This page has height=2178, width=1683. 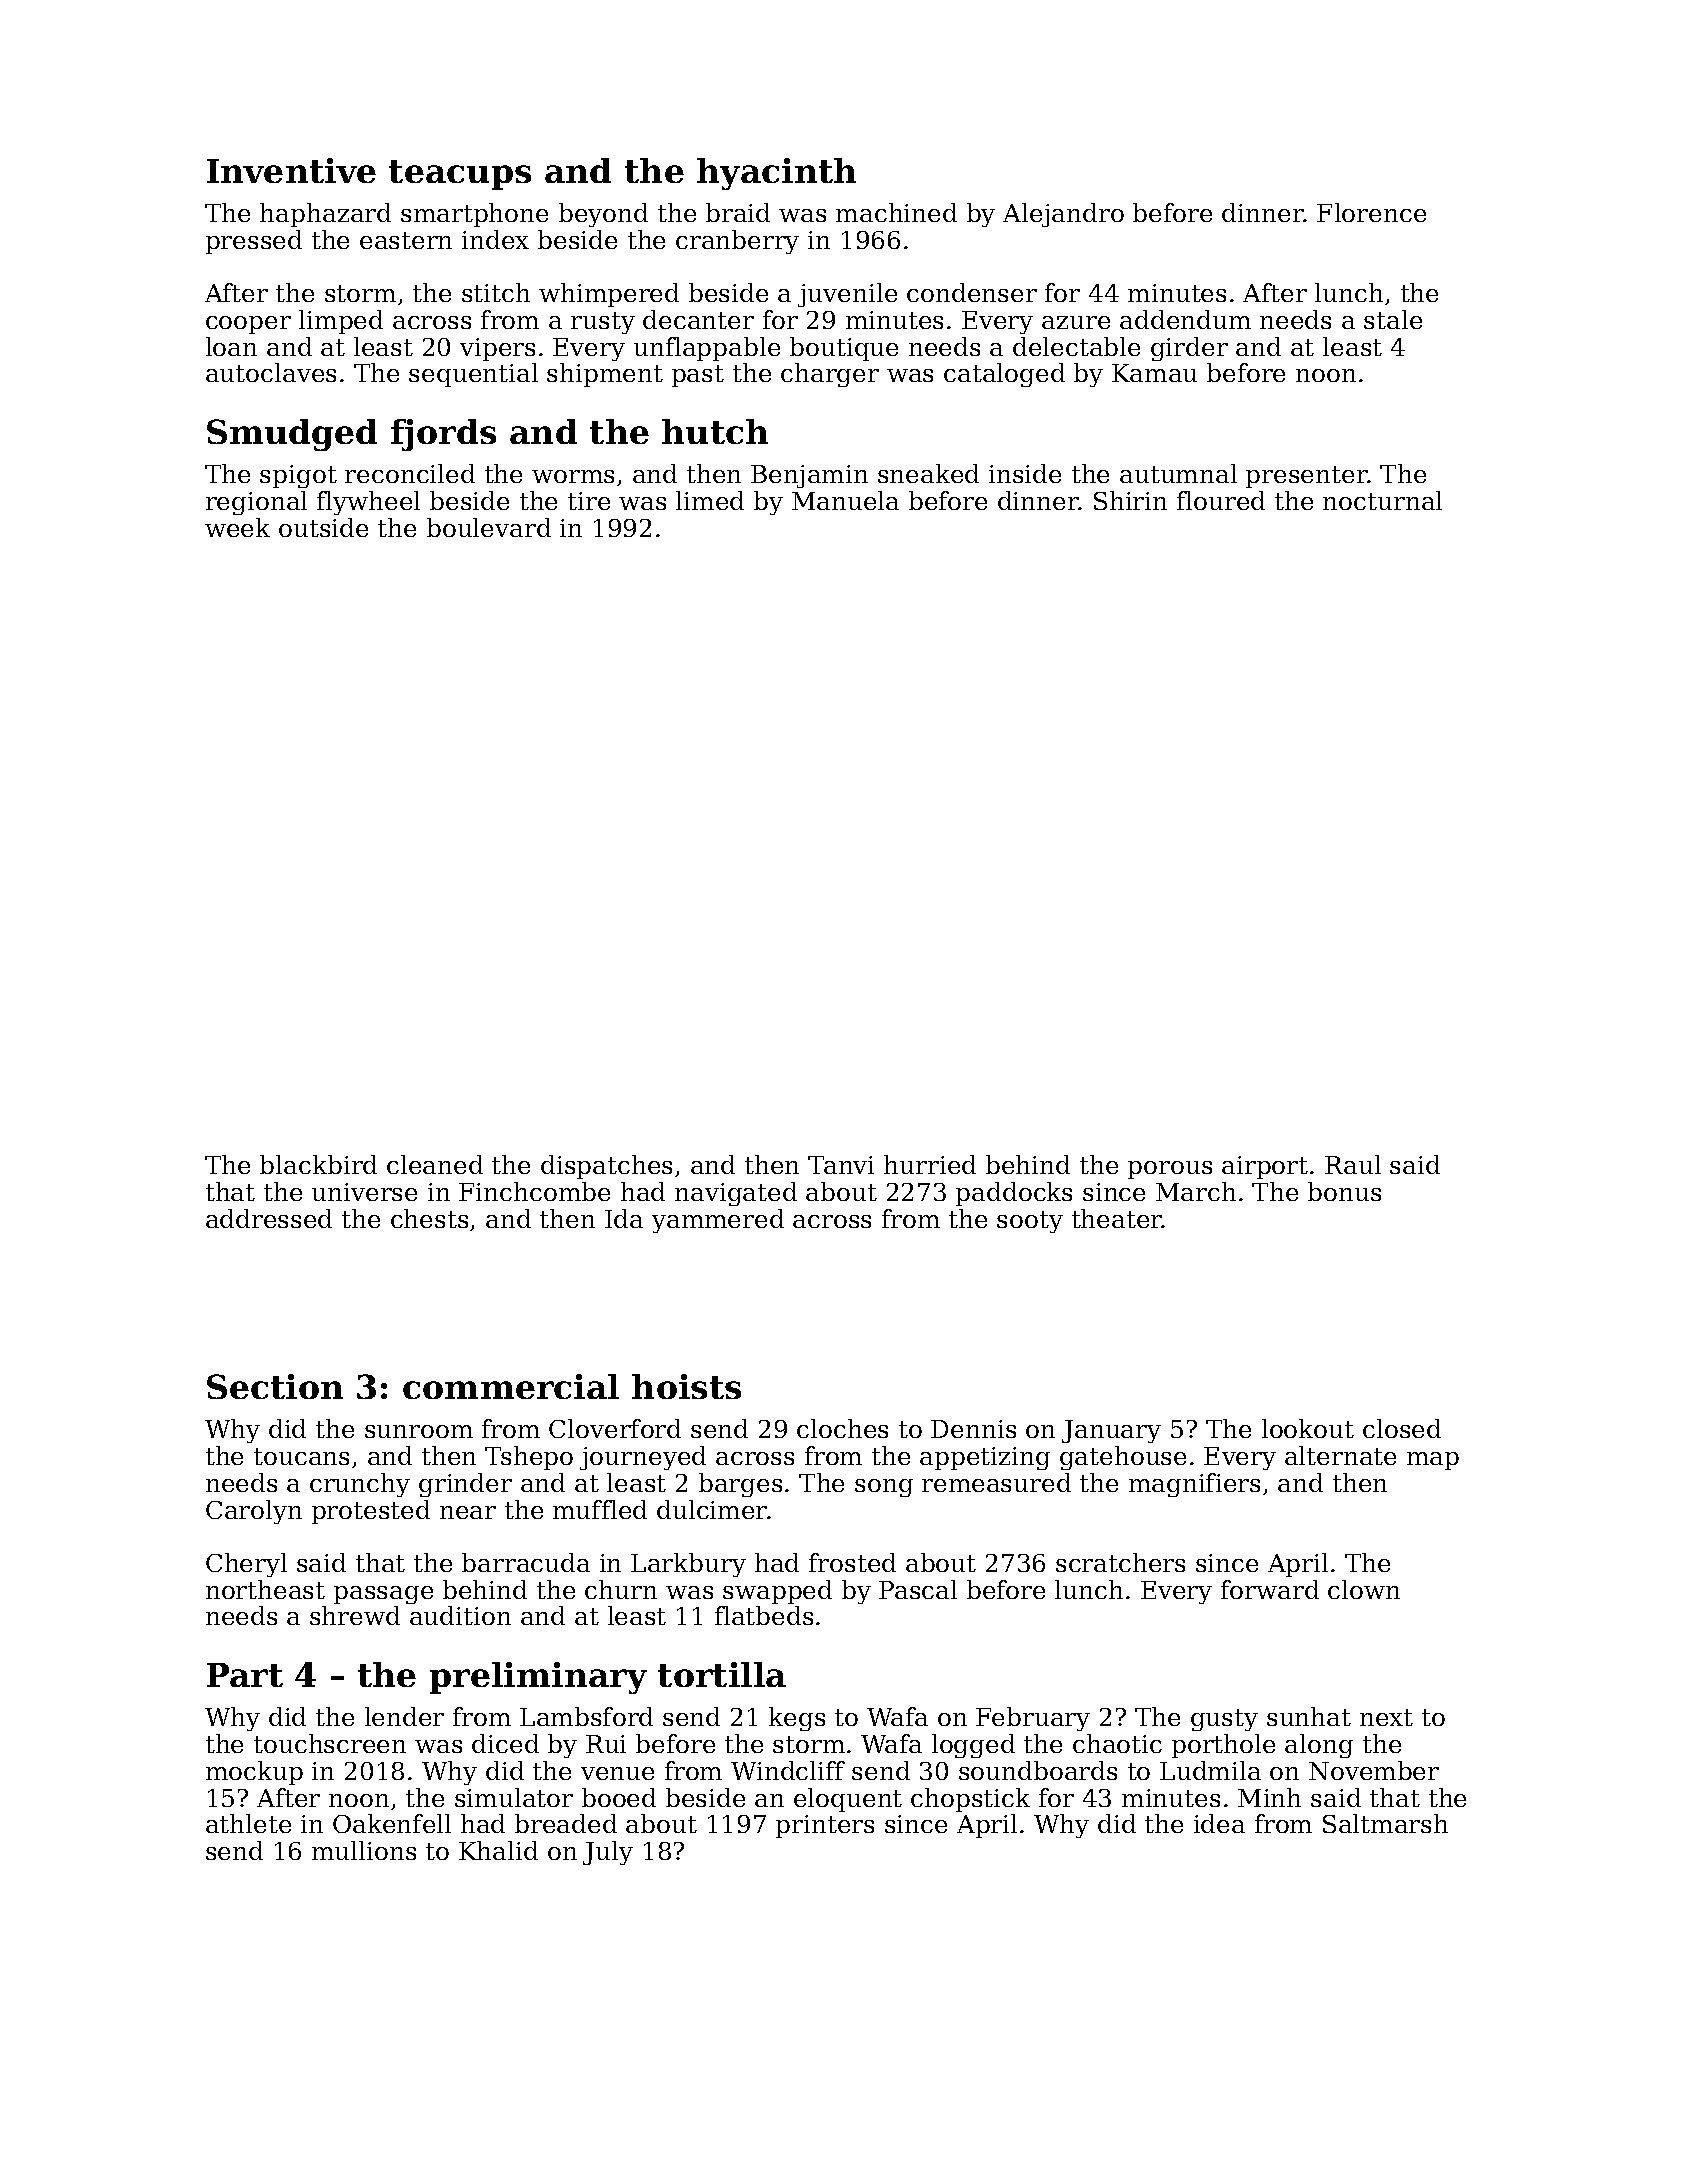 What do you see at coordinates (245, 1675) in the page?
I see `Part` at bounding box center [245, 1675].
